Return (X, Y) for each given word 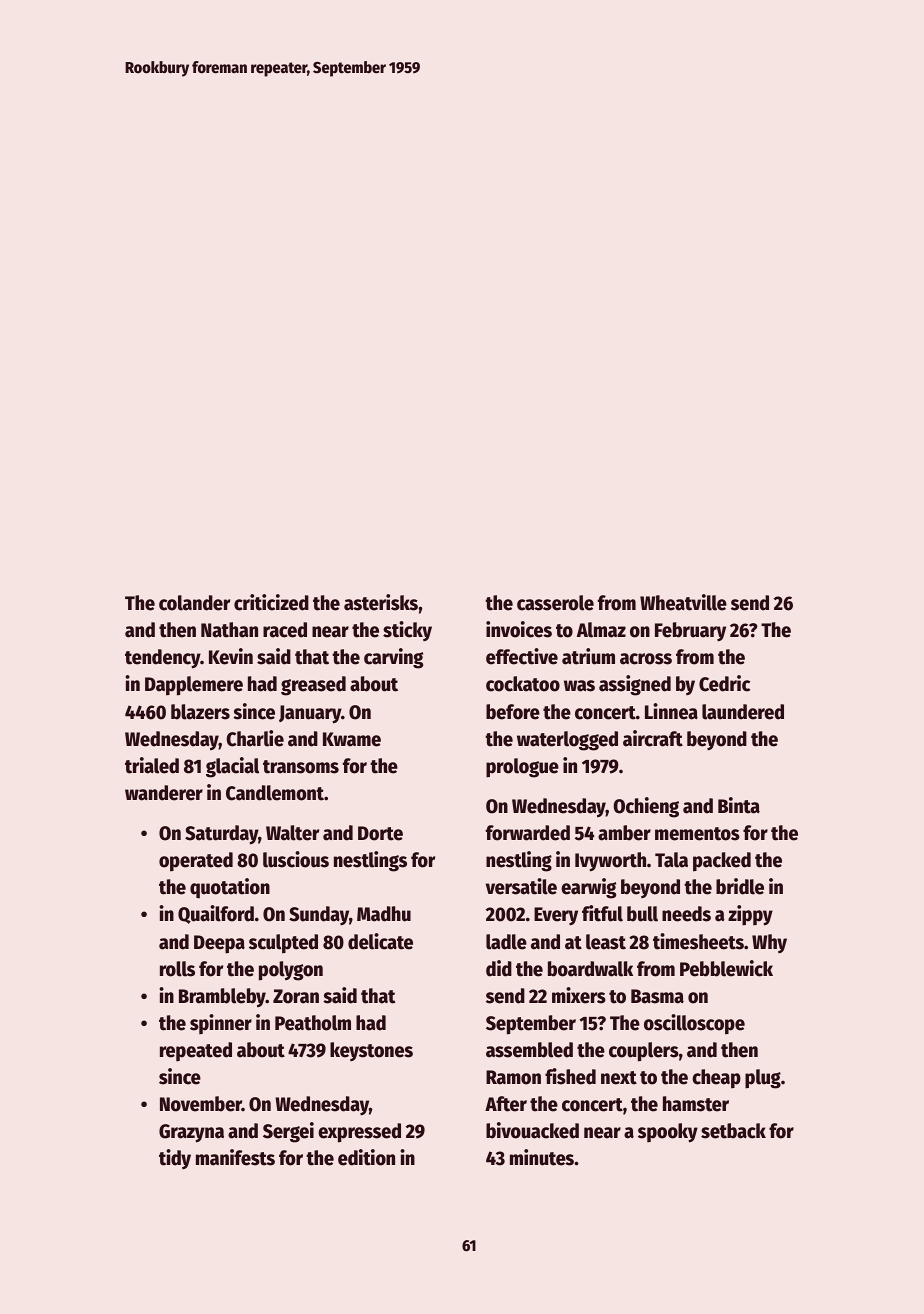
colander (194, 603)
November (201, 1104)
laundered (743, 712)
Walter (292, 833)
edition (366, 1157)
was (579, 686)
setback (733, 1131)
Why (769, 943)
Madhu (384, 914)
